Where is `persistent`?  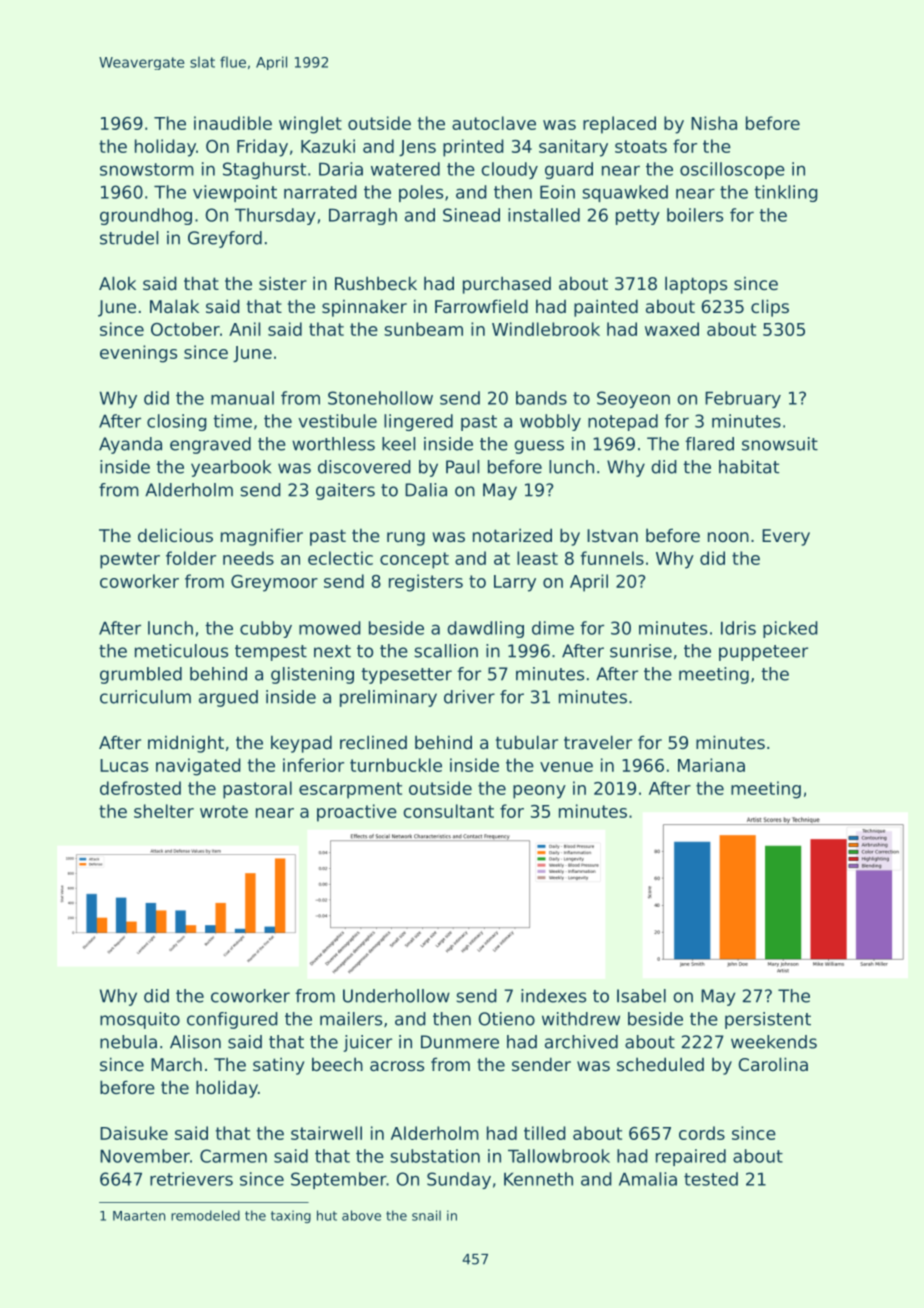 persistent is located at coordinates (768, 1020).
